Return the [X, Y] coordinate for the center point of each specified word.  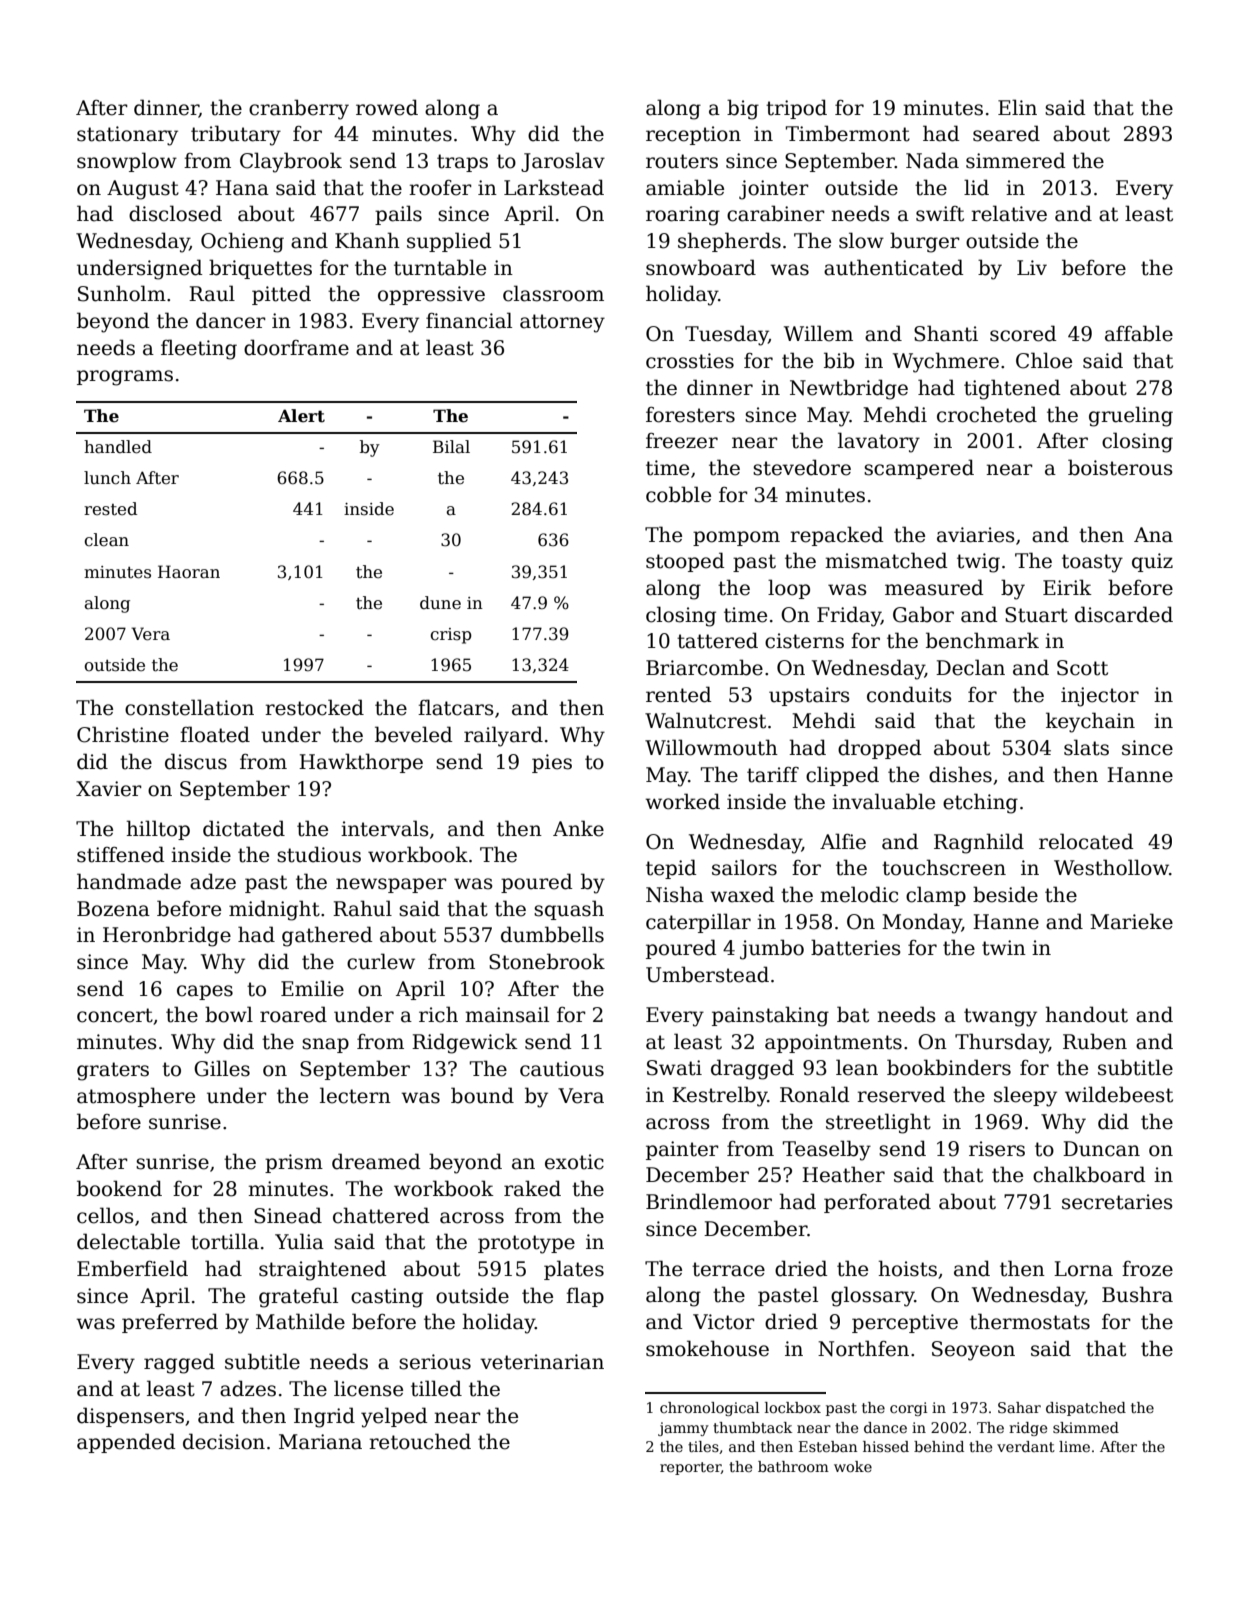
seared [1006, 133]
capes [205, 992]
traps [462, 163]
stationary [127, 136]
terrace [728, 1269]
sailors [744, 867]
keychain [1090, 722]
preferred [170, 1323]
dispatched [1086, 1409]
